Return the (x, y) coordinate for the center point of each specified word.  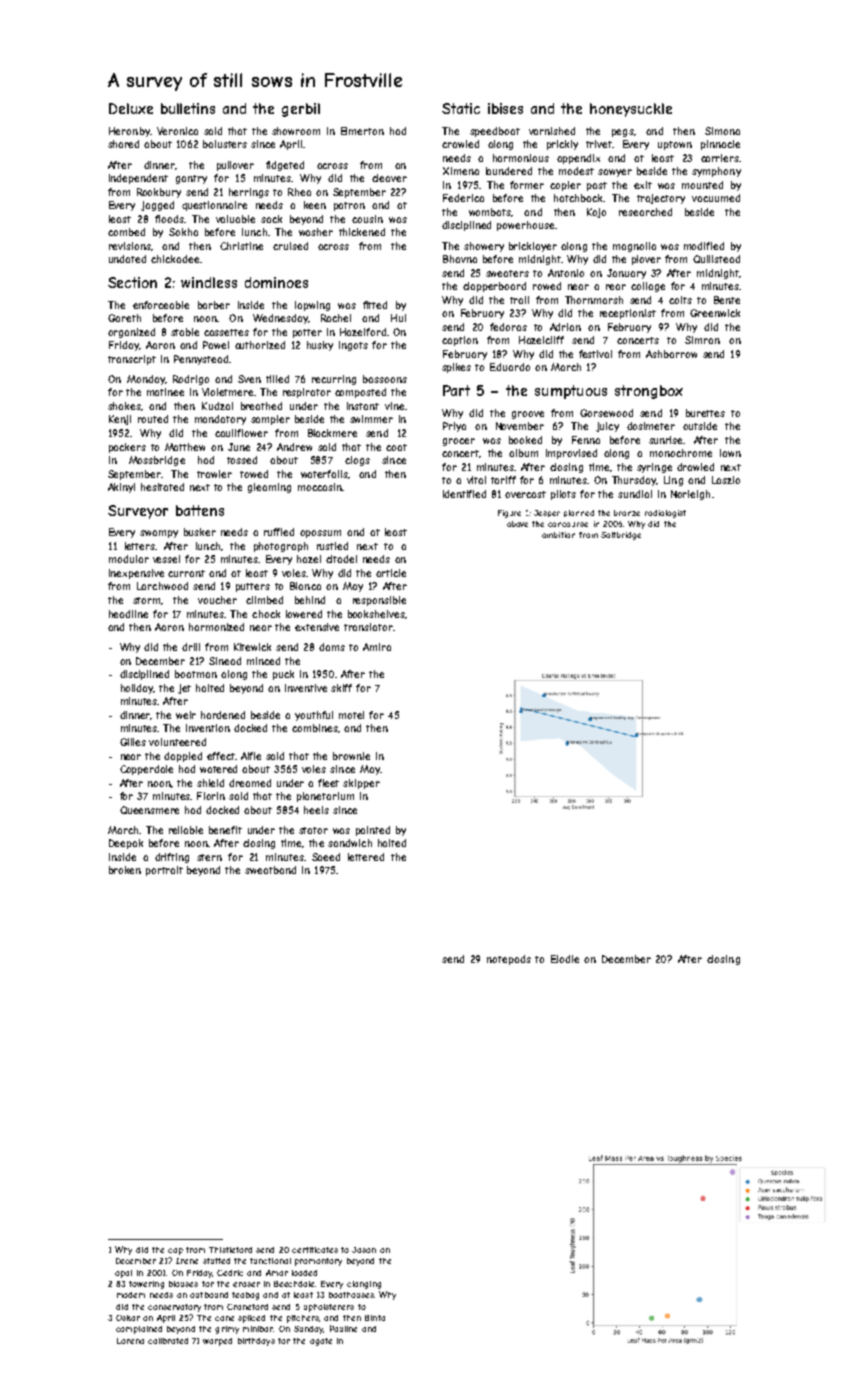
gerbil (301, 110)
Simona (722, 131)
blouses (183, 1284)
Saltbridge (621, 536)
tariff (503, 480)
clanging (364, 1285)
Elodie (565, 959)
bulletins (188, 108)
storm (146, 600)
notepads (509, 960)
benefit (225, 830)
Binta (375, 1318)
